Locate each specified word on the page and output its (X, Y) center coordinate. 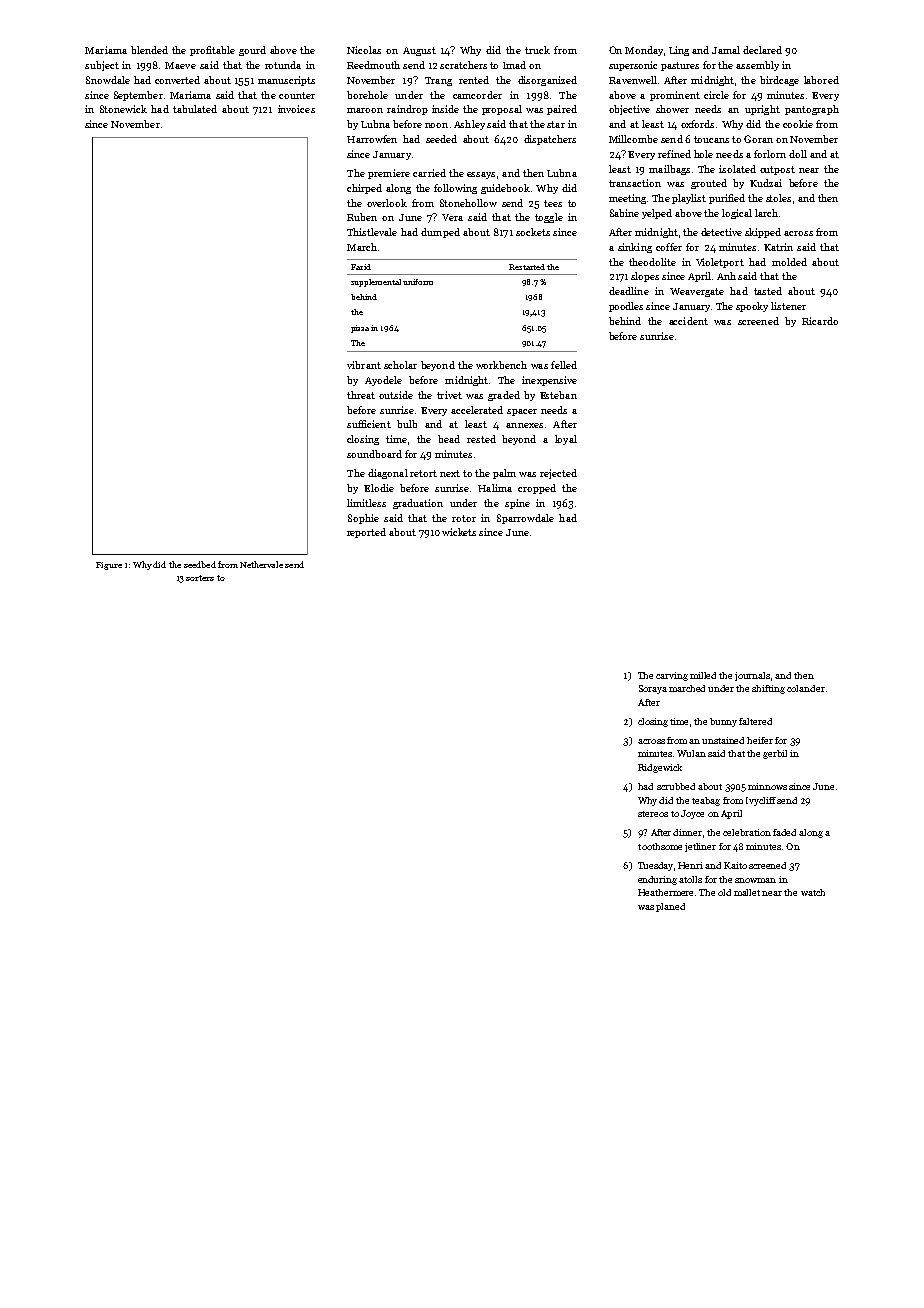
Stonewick (123, 109)
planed (670, 907)
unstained (723, 740)
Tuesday (655, 866)
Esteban (558, 395)
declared (762, 50)
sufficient (369, 424)
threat (361, 395)
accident (688, 321)
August (419, 51)
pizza (360, 329)
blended (149, 50)
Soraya (653, 689)
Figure (109, 566)
